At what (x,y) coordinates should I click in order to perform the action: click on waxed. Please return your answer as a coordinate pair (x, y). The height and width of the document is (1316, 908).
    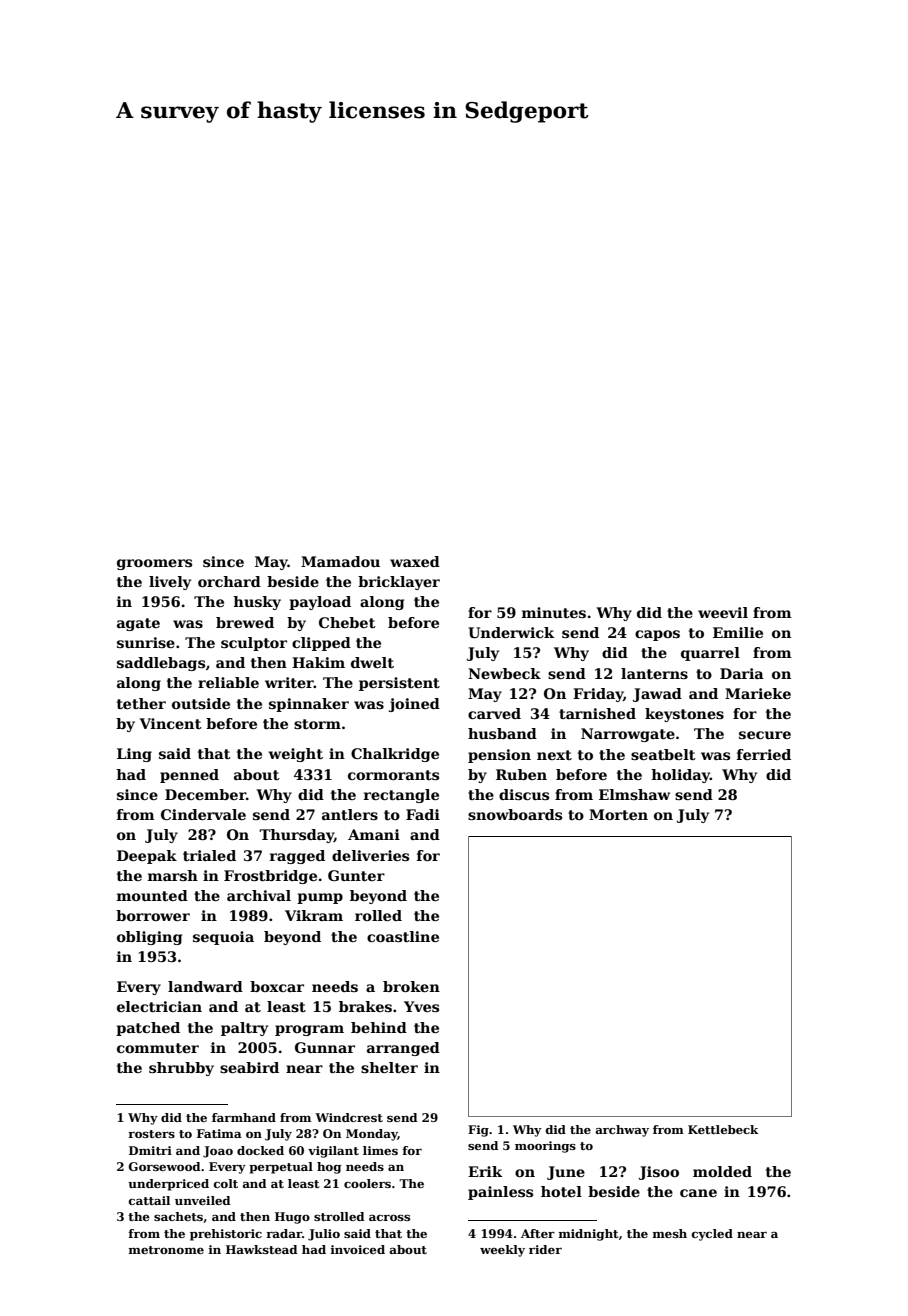
    Looking at the image, I should click on (415, 561).
